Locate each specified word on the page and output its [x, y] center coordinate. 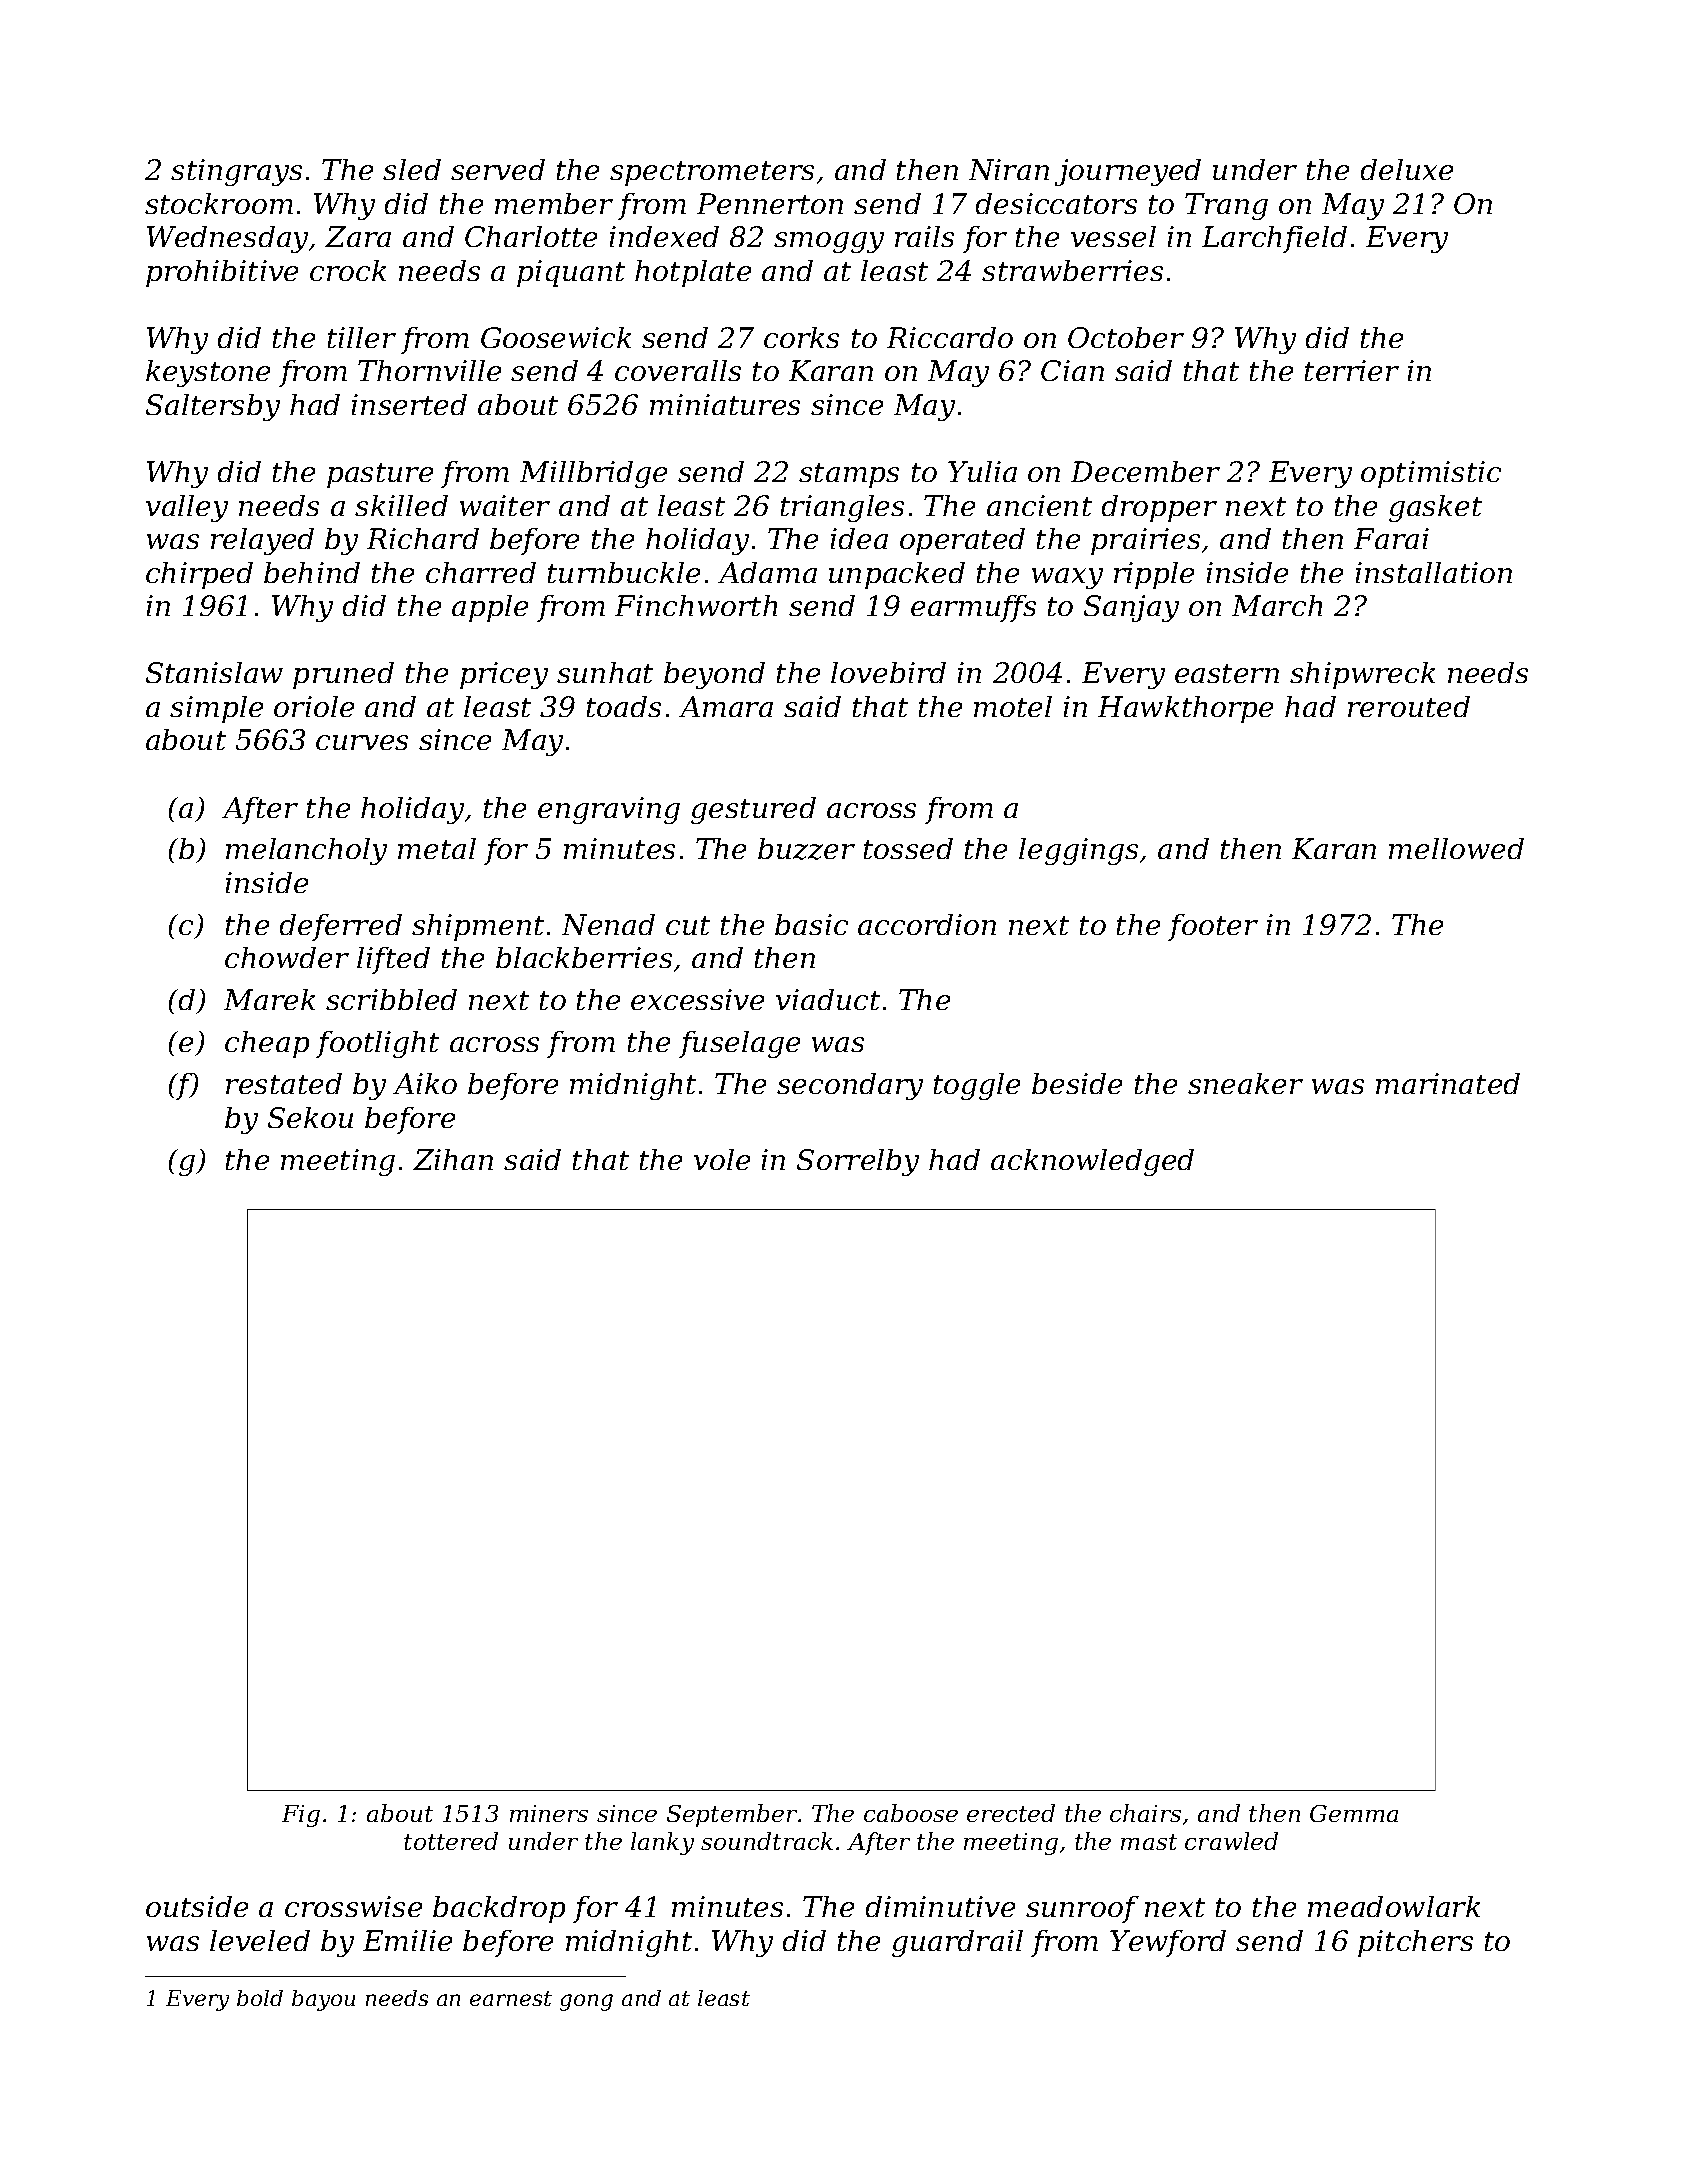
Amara [726, 706]
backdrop [499, 1909]
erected [1011, 1813]
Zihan [453, 1159]
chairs [1145, 1813]
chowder [287, 957]
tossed [908, 848]
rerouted [1409, 706]
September [732, 1815]
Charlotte [531, 236]
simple [216, 709]
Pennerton [770, 203]
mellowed [1456, 848]
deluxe [1407, 169]
